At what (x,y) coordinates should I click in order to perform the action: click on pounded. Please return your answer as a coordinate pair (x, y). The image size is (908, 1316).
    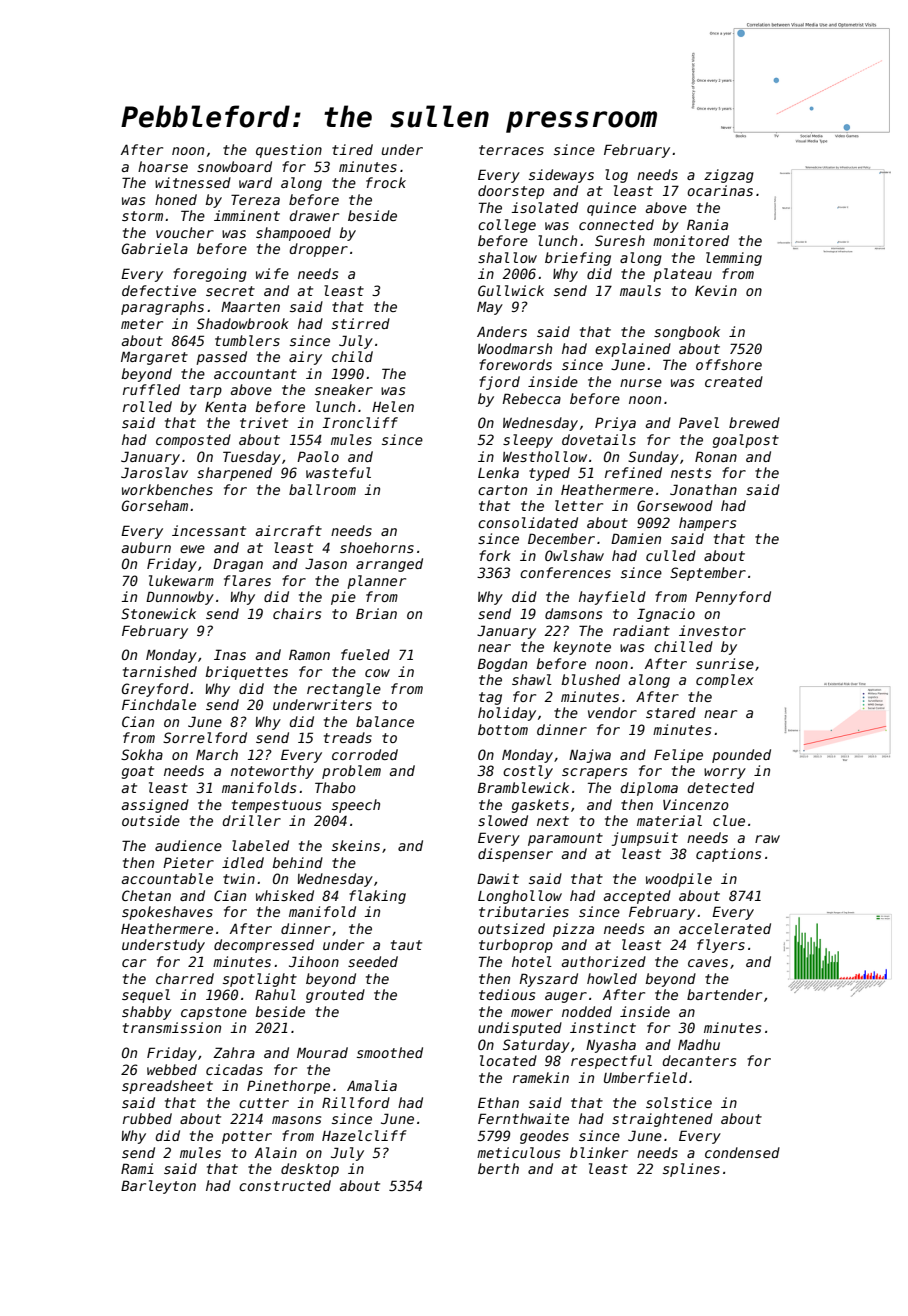
    Looking at the image, I should click on (741, 756).
